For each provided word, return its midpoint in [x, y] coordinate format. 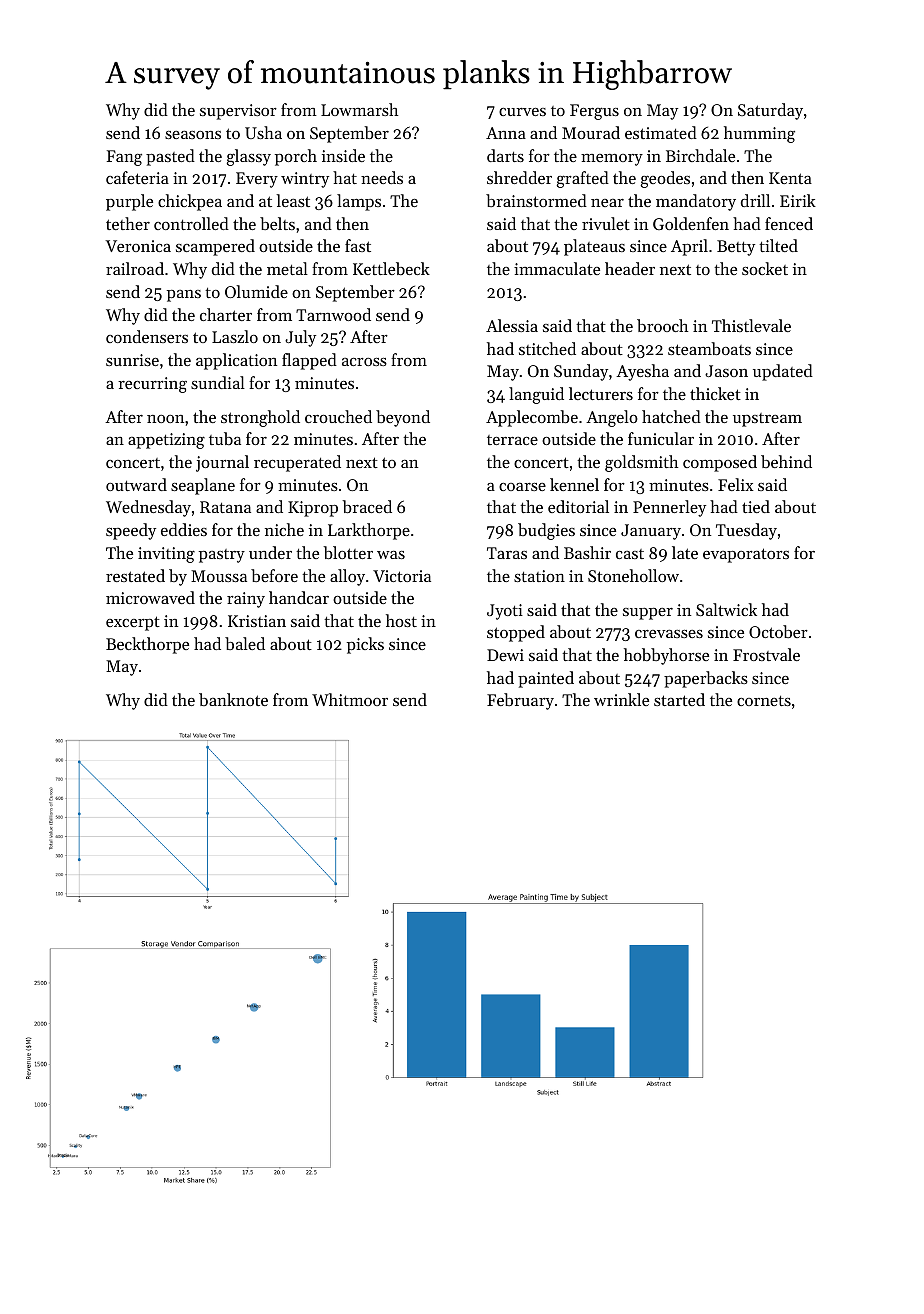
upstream [767, 420]
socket [765, 268]
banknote [233, 699]
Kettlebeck [391, 268]
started [679, 699]
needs [382, 177]
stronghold [260, 418]
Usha [263, 132]
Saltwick [726, 609]
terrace [512, 440]
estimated [661, 132]
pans [184, 296]
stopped [516, 633]
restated [135, 575]
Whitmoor [350, 699]
